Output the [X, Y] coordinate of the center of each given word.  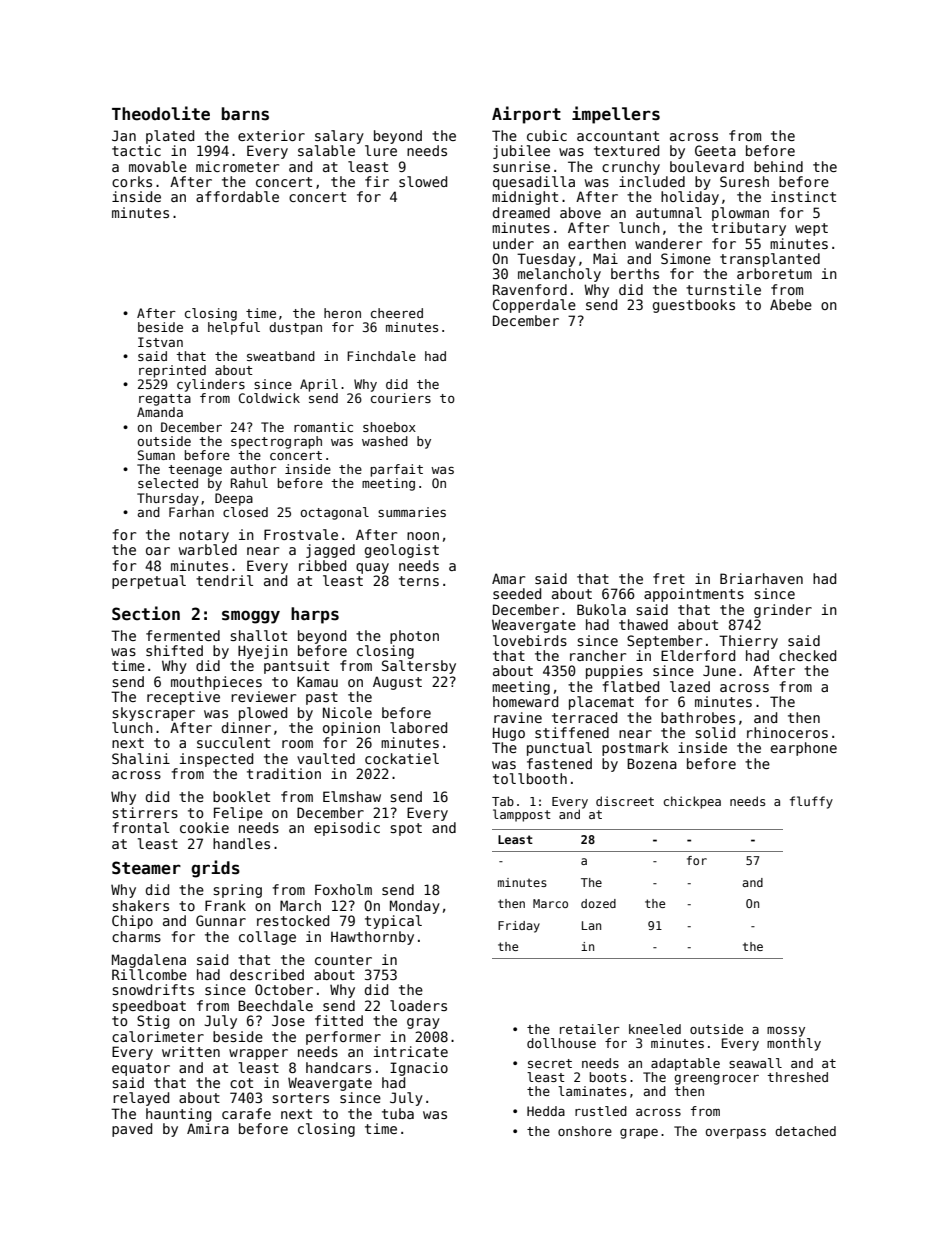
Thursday [168, 499]
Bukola [601, 609]
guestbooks [694, 306]
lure [381, 150]
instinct [803, 196]
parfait [397, 470]
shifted [174, 650]
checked [807, 655]
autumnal [669, 212]
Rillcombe [149, 974]
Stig [153, 1022]
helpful [234, 328]
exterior [271, 135]
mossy [786, 1032]
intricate [411, 1051]
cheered [397, 313]
